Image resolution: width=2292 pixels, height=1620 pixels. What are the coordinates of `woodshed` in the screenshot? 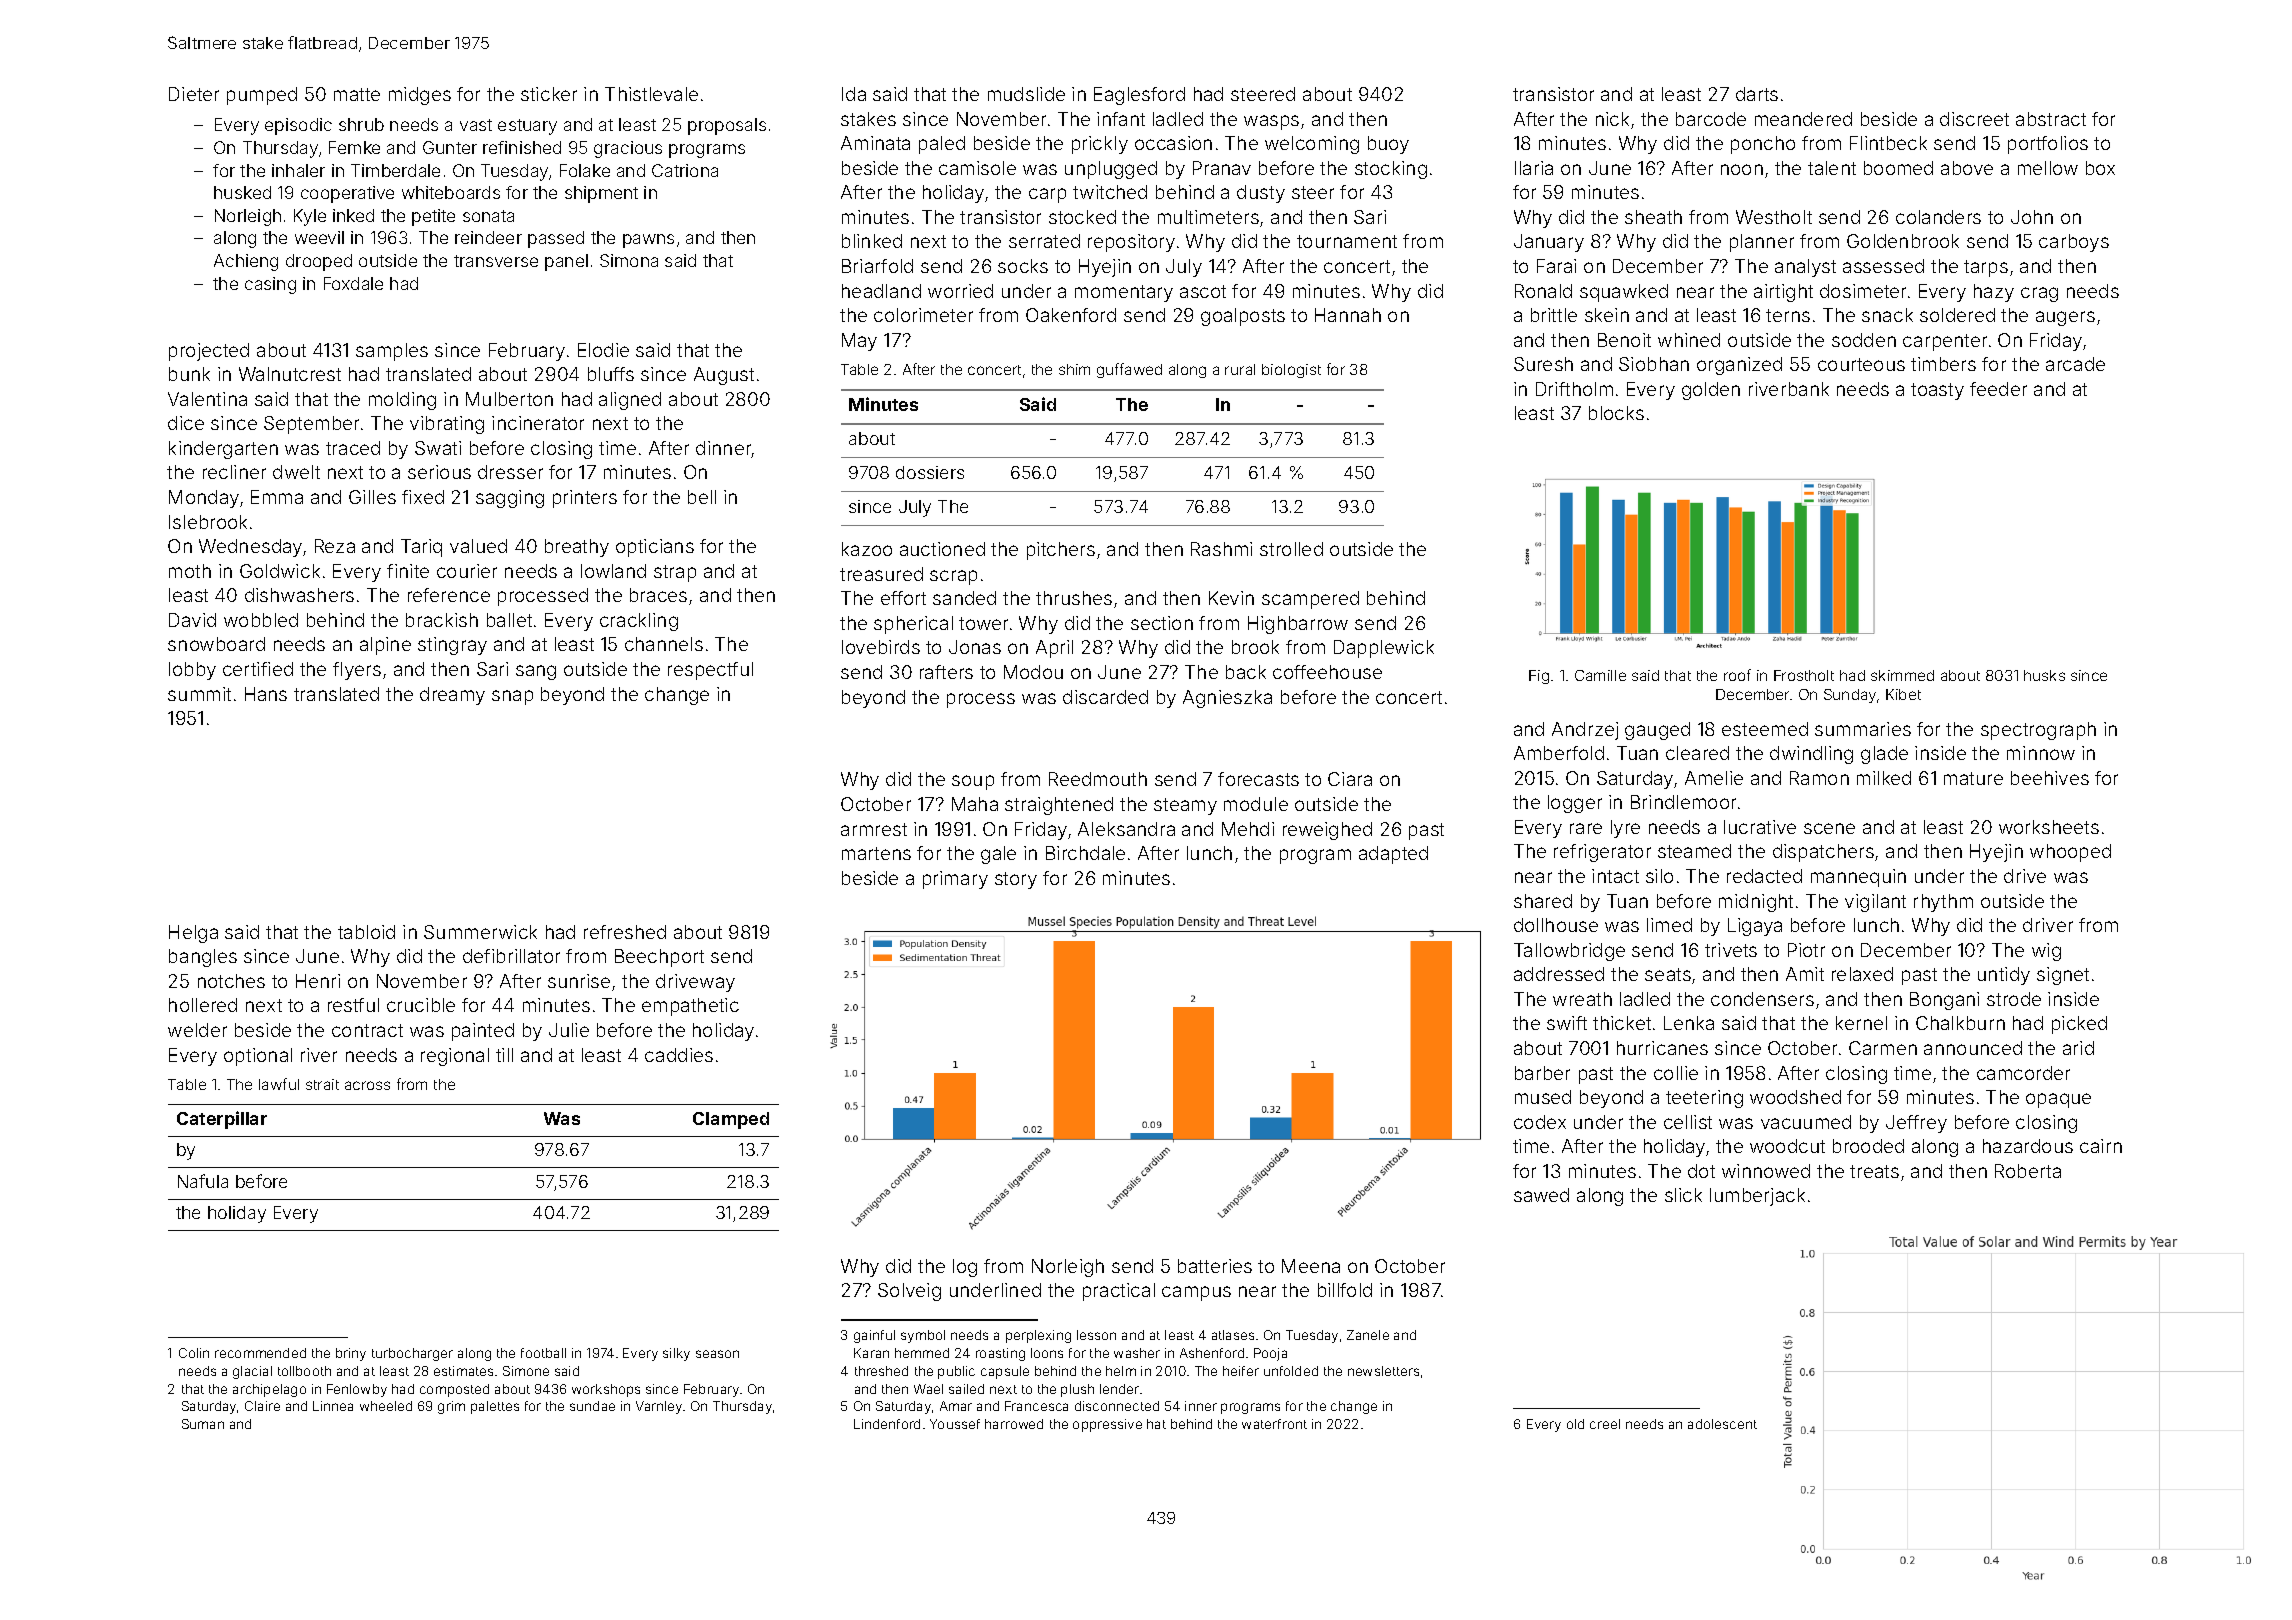 It's located at (1795, 1097).
